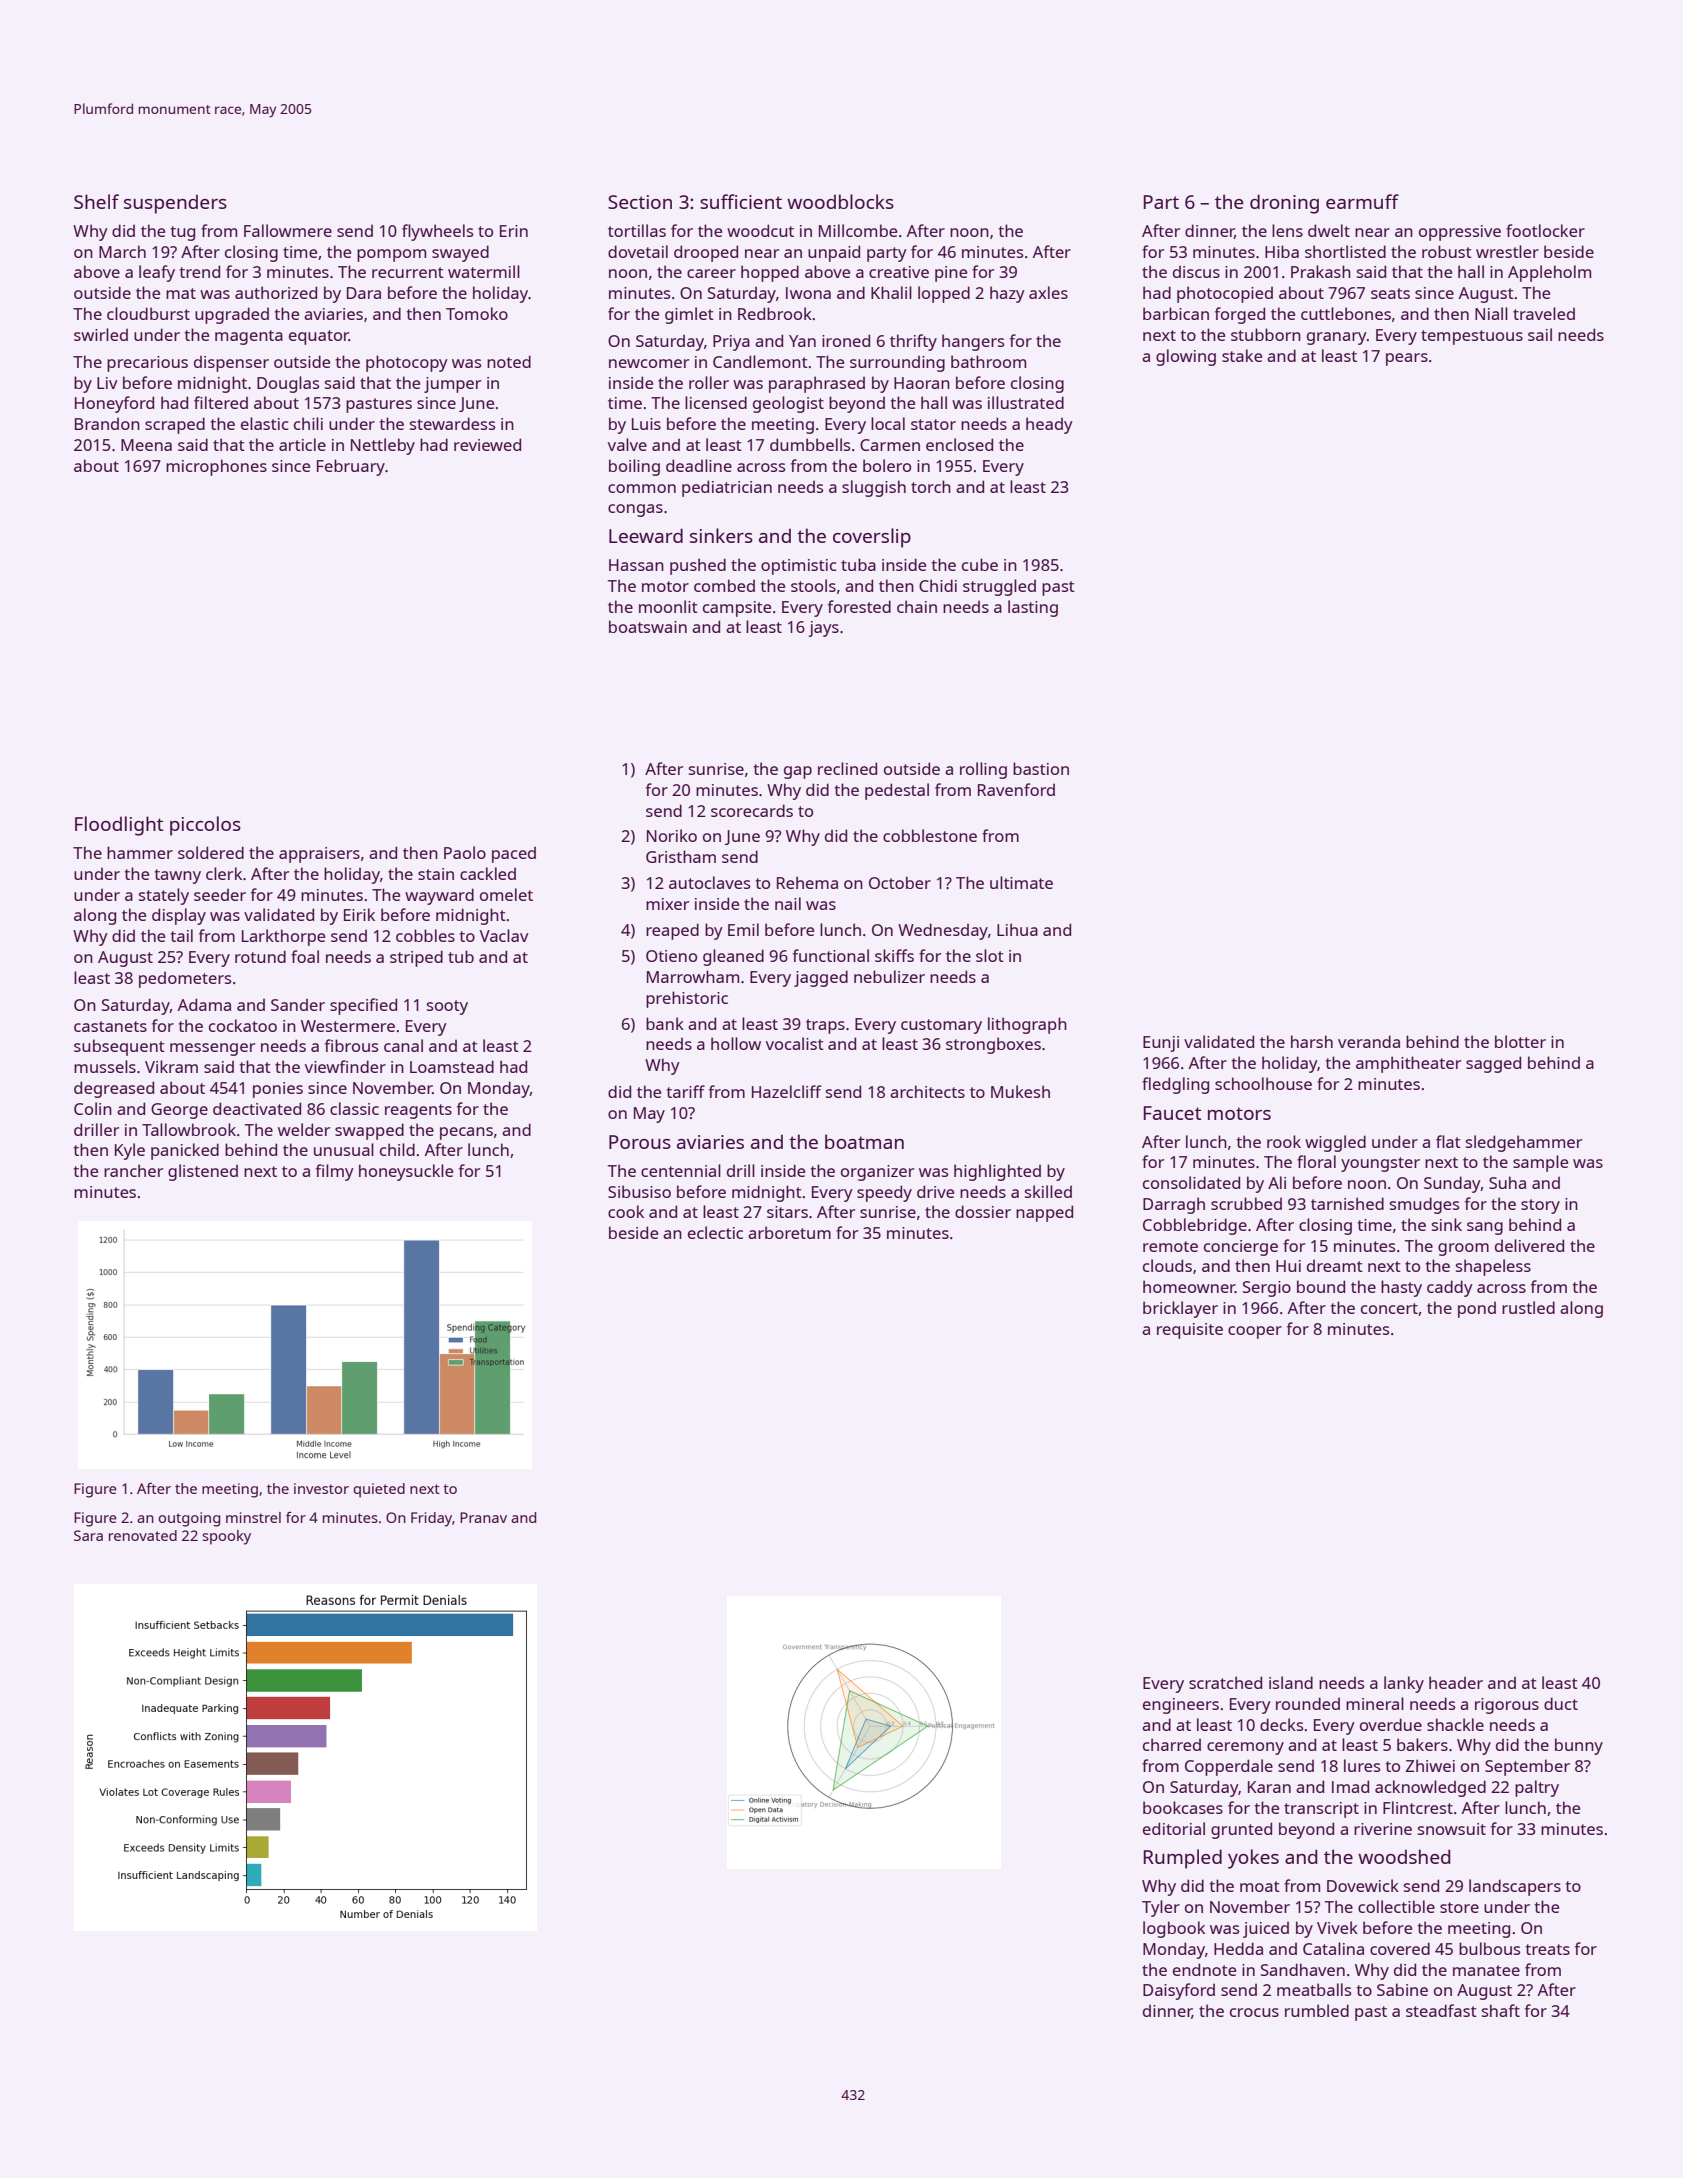  What do you see at coordinates (133, 1170) in the page?
I see `rancher` at bounding box center [133, 1170].
